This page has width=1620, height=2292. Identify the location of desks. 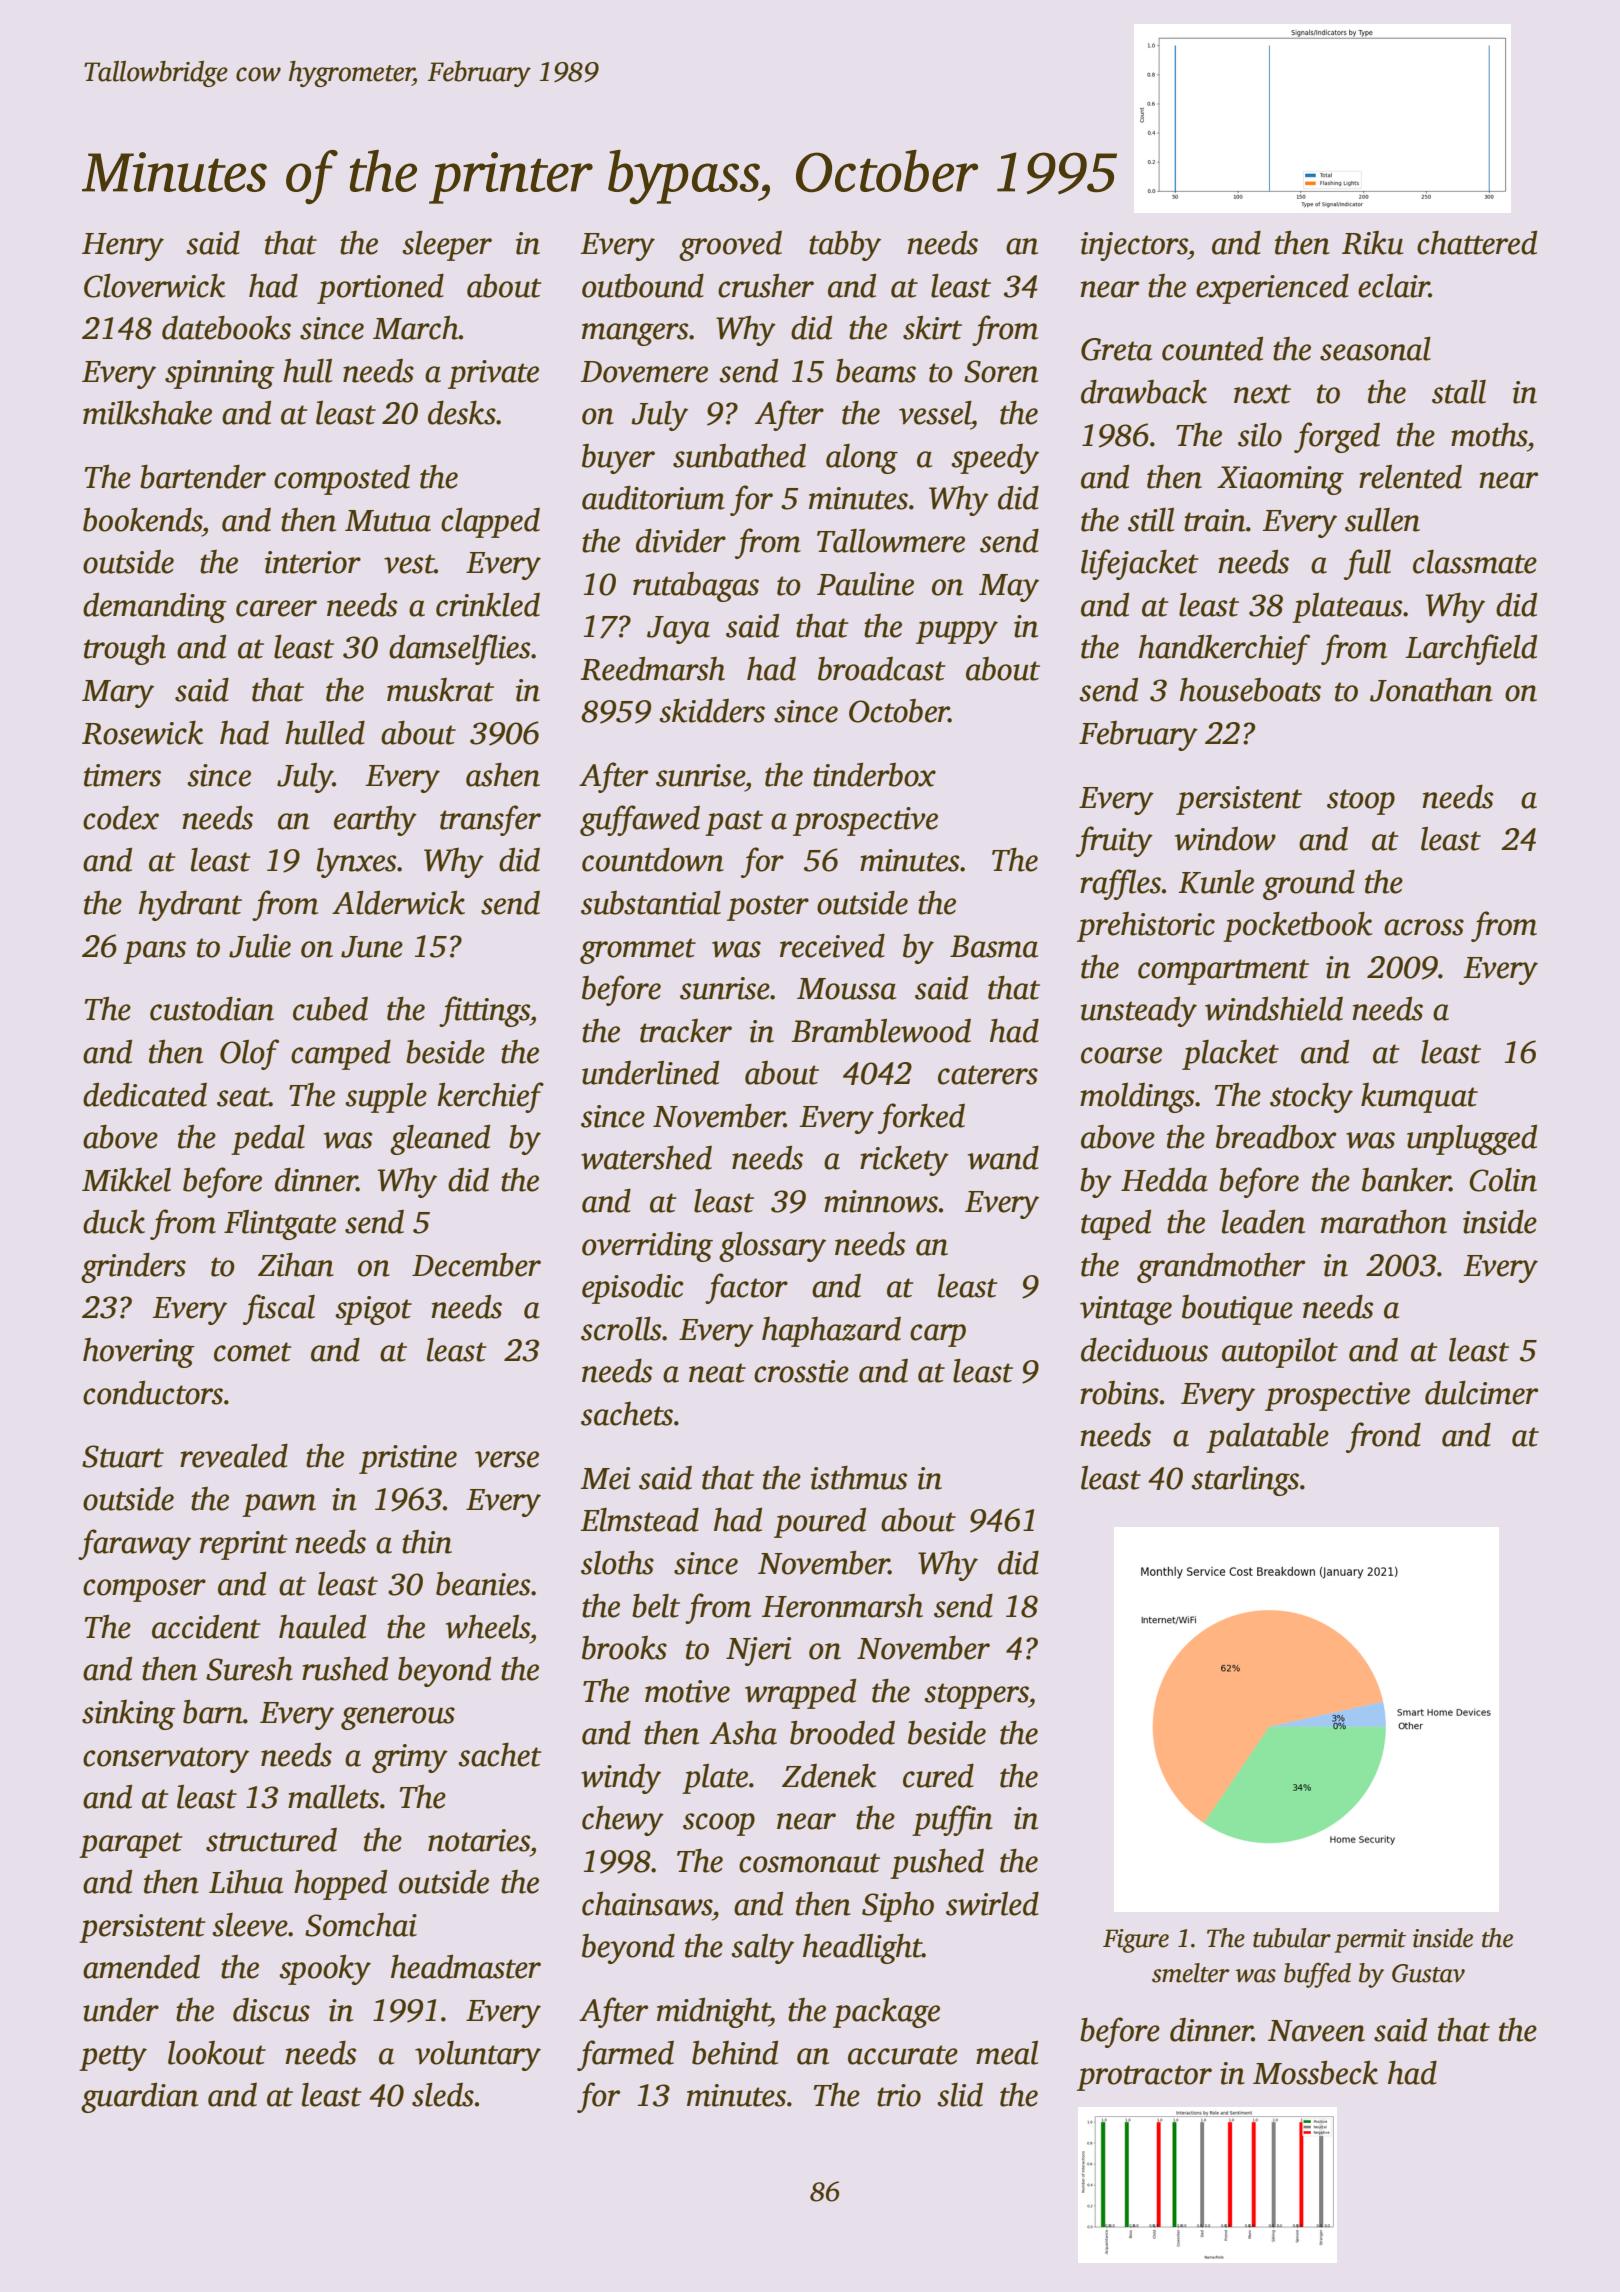
(462, 412).
